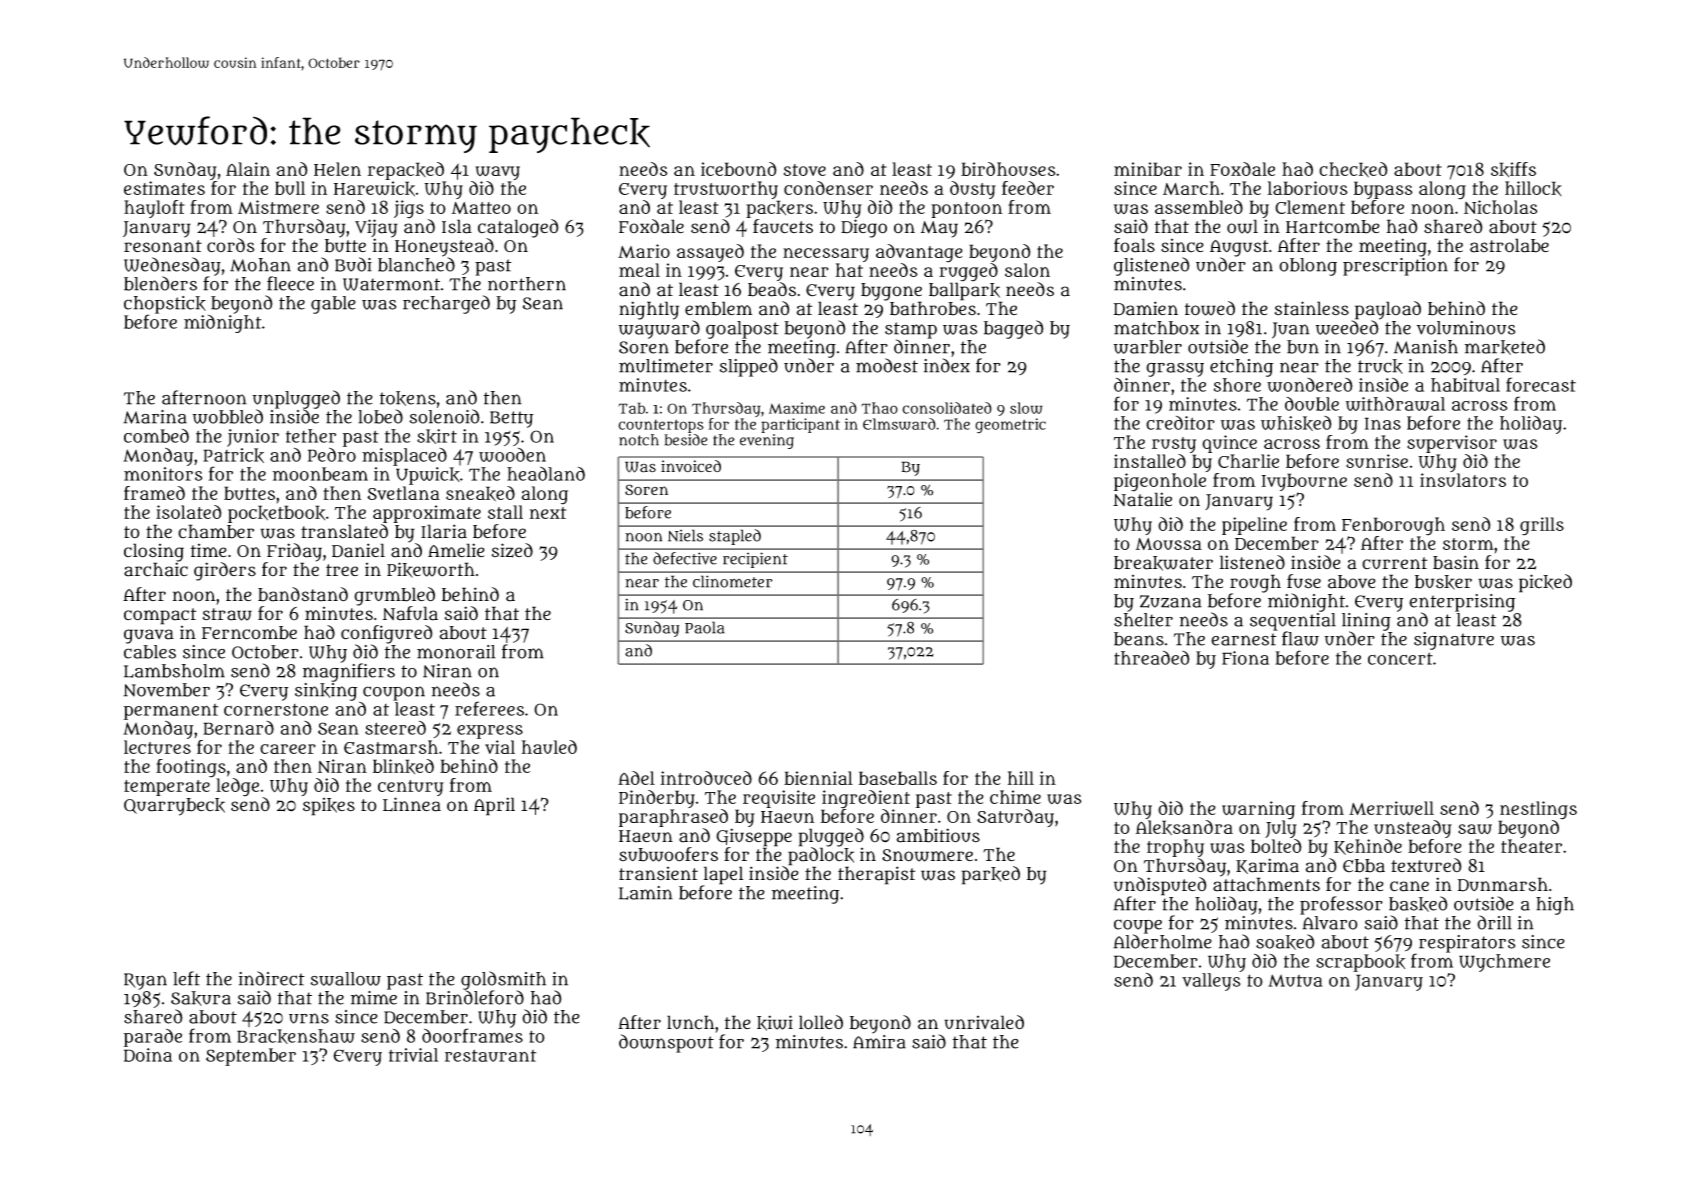 The width and height of the screenshot is (1701, 1202). What do you see at coordinates (1400, 658) in the screenshot?
I see `concert` at bounding box center [1400, 658].
